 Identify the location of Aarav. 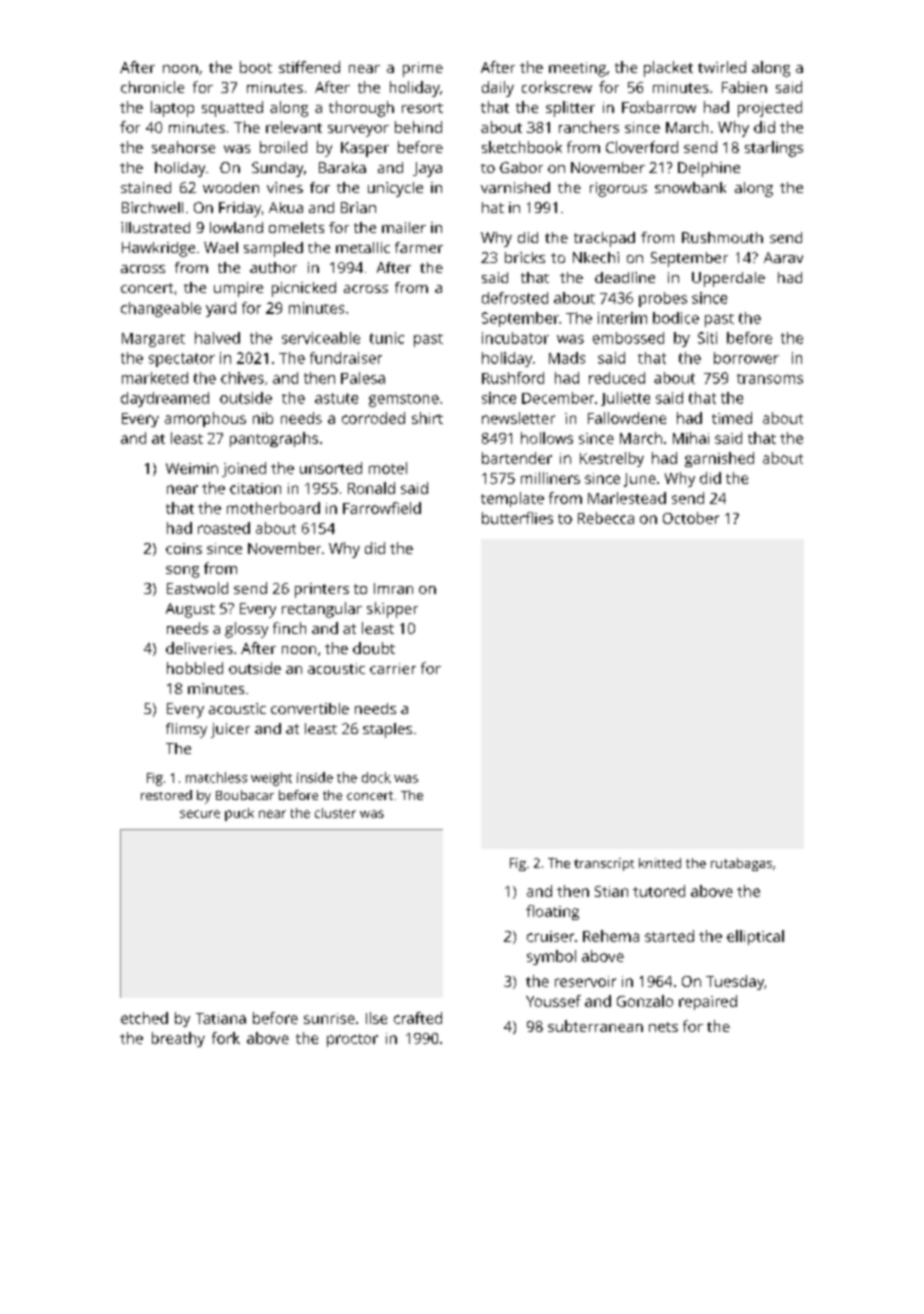
(783, 257).
